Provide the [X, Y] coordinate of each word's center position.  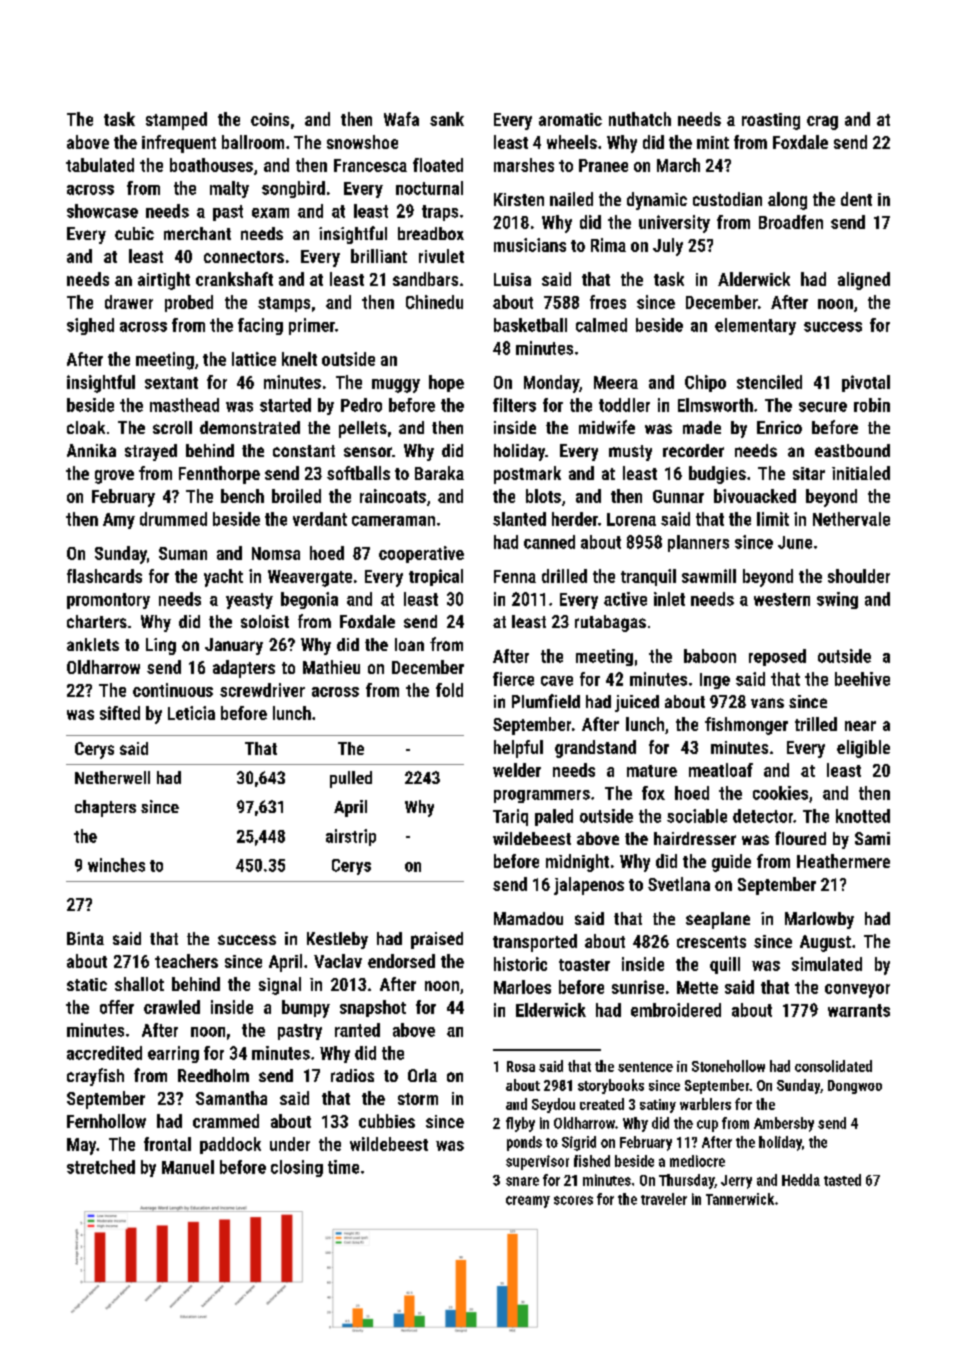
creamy [528, 1202]
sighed [90, 326]
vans [767, 703]
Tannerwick [740, 1199]
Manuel [188, 1167]
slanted [519, 519]
